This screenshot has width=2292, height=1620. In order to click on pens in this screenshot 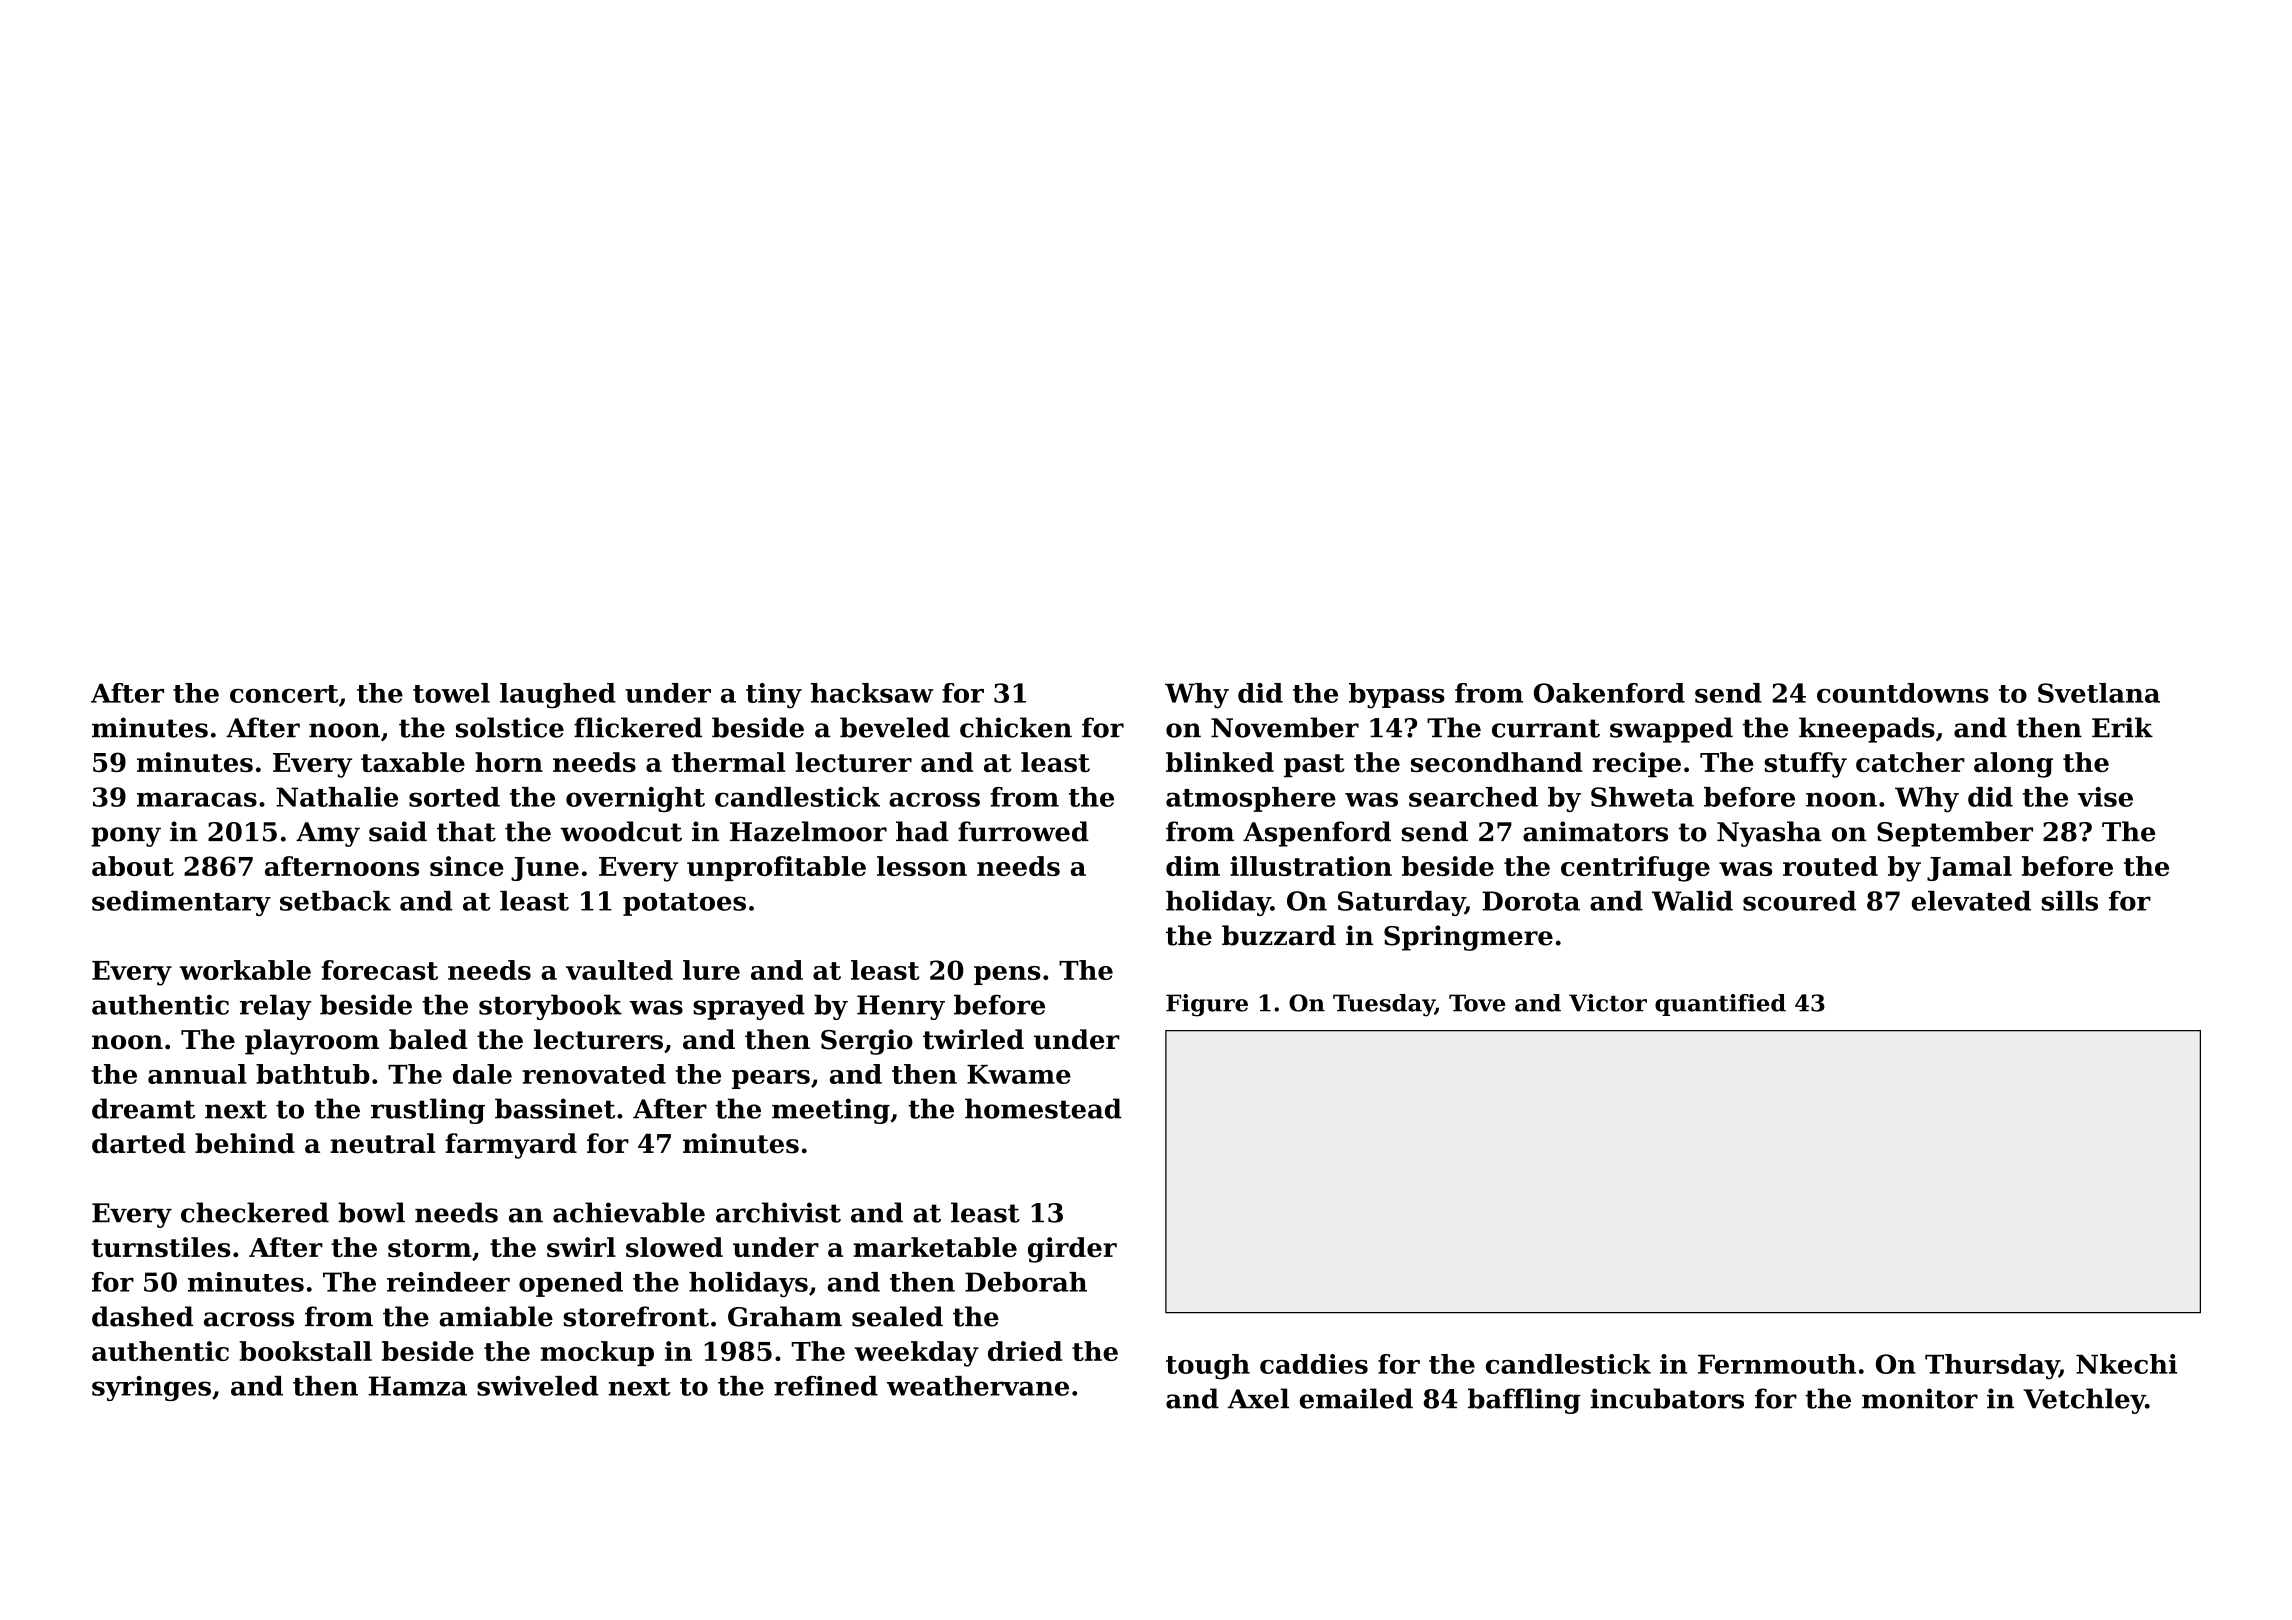, I will do `click(1007, 975)`.
